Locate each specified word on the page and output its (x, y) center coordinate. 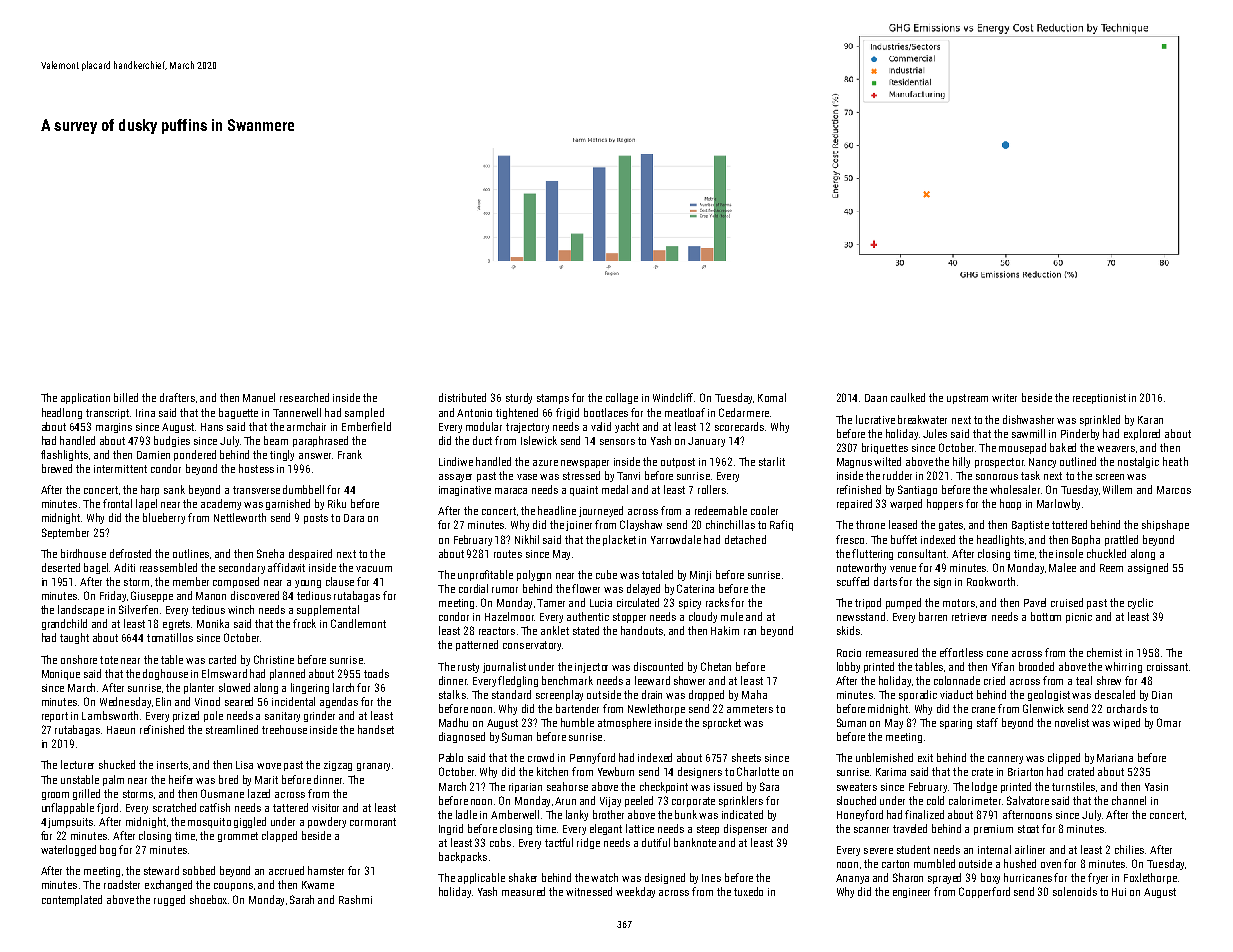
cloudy (703, 617)
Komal (772, 397)
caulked (908, 397)
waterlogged (68, 850)
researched (304, 397)
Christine (274, 659)
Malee (1062, 567)
